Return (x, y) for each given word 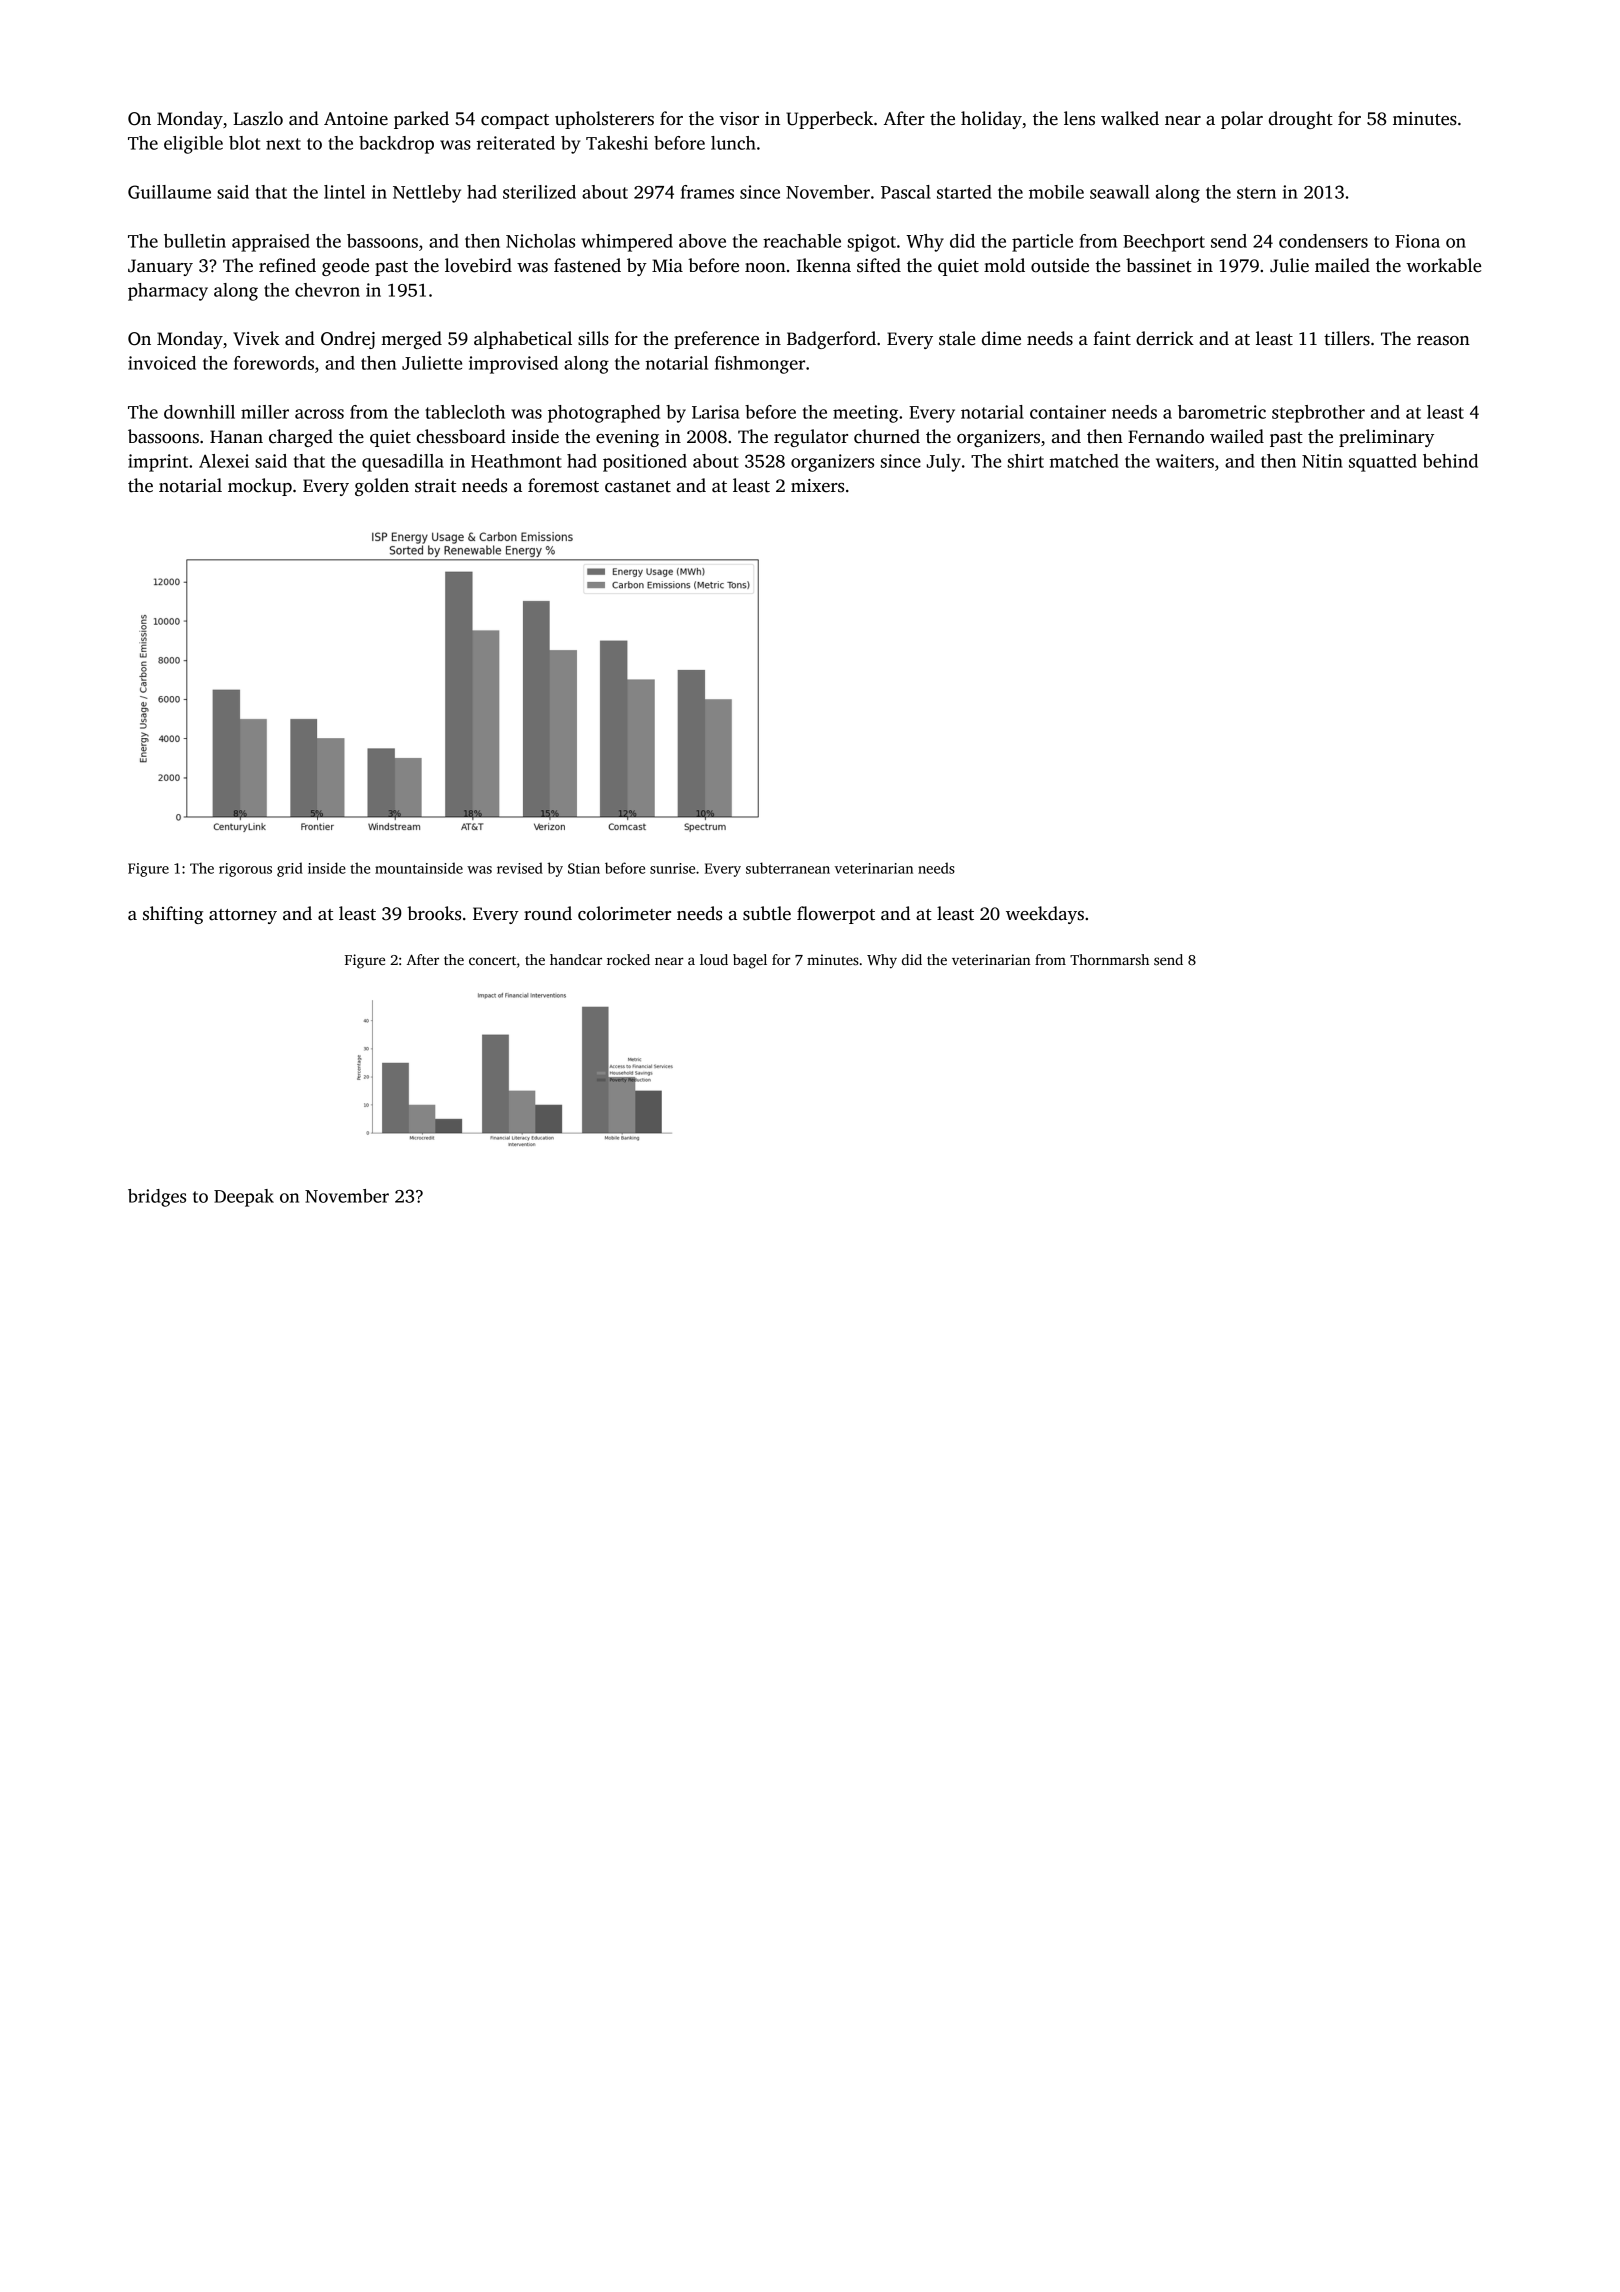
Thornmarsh (1109, 959)
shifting (173, 915)
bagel (750, 961)
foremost (563, 485)
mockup (260, 487)
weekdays (1045, 915)
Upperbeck (829, 120)
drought (1301, 120)
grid (290, 869)
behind (1450, 461)
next (283, 144)
